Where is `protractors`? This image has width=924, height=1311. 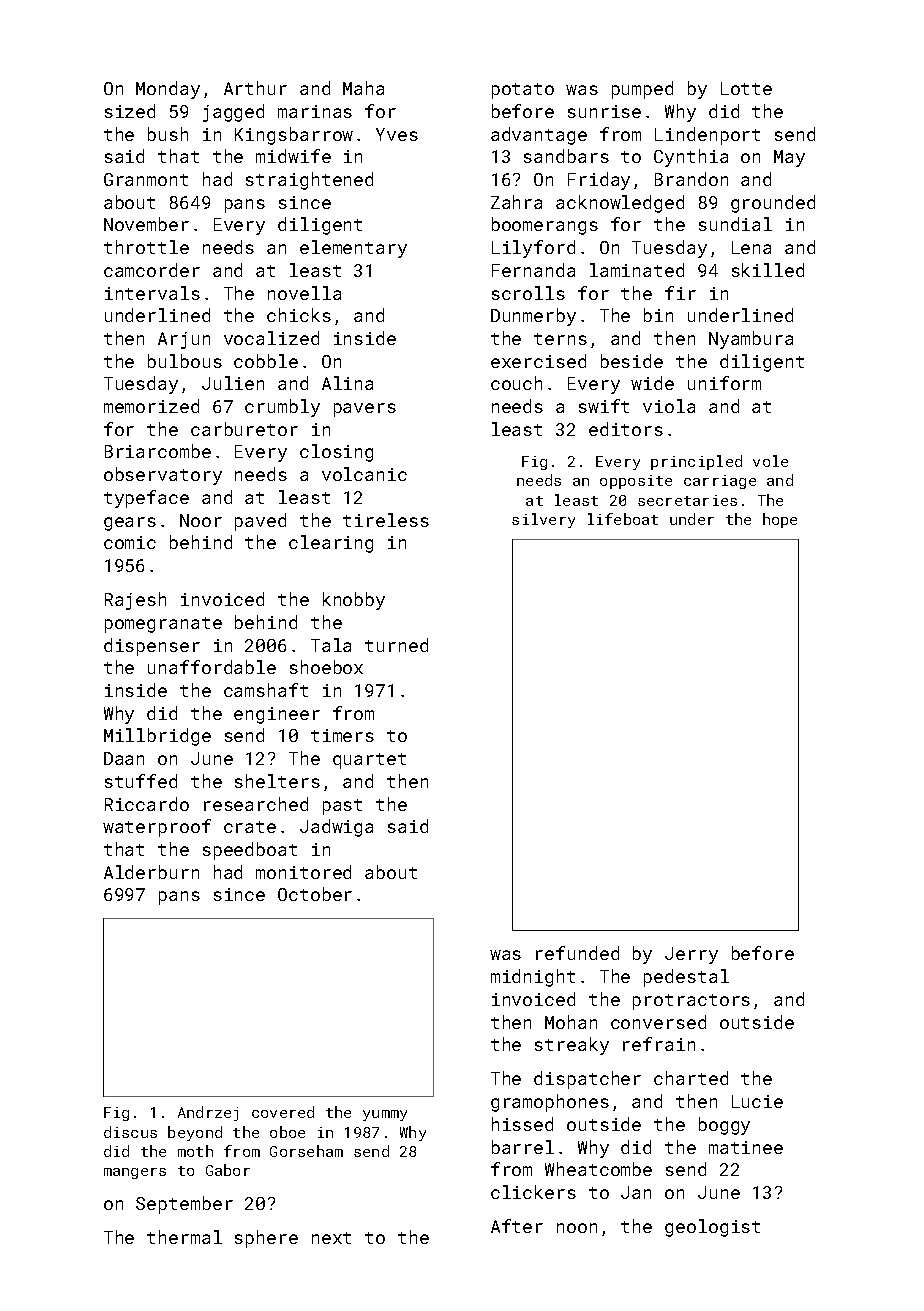
protractors is located at coordinates (691, 1002).
